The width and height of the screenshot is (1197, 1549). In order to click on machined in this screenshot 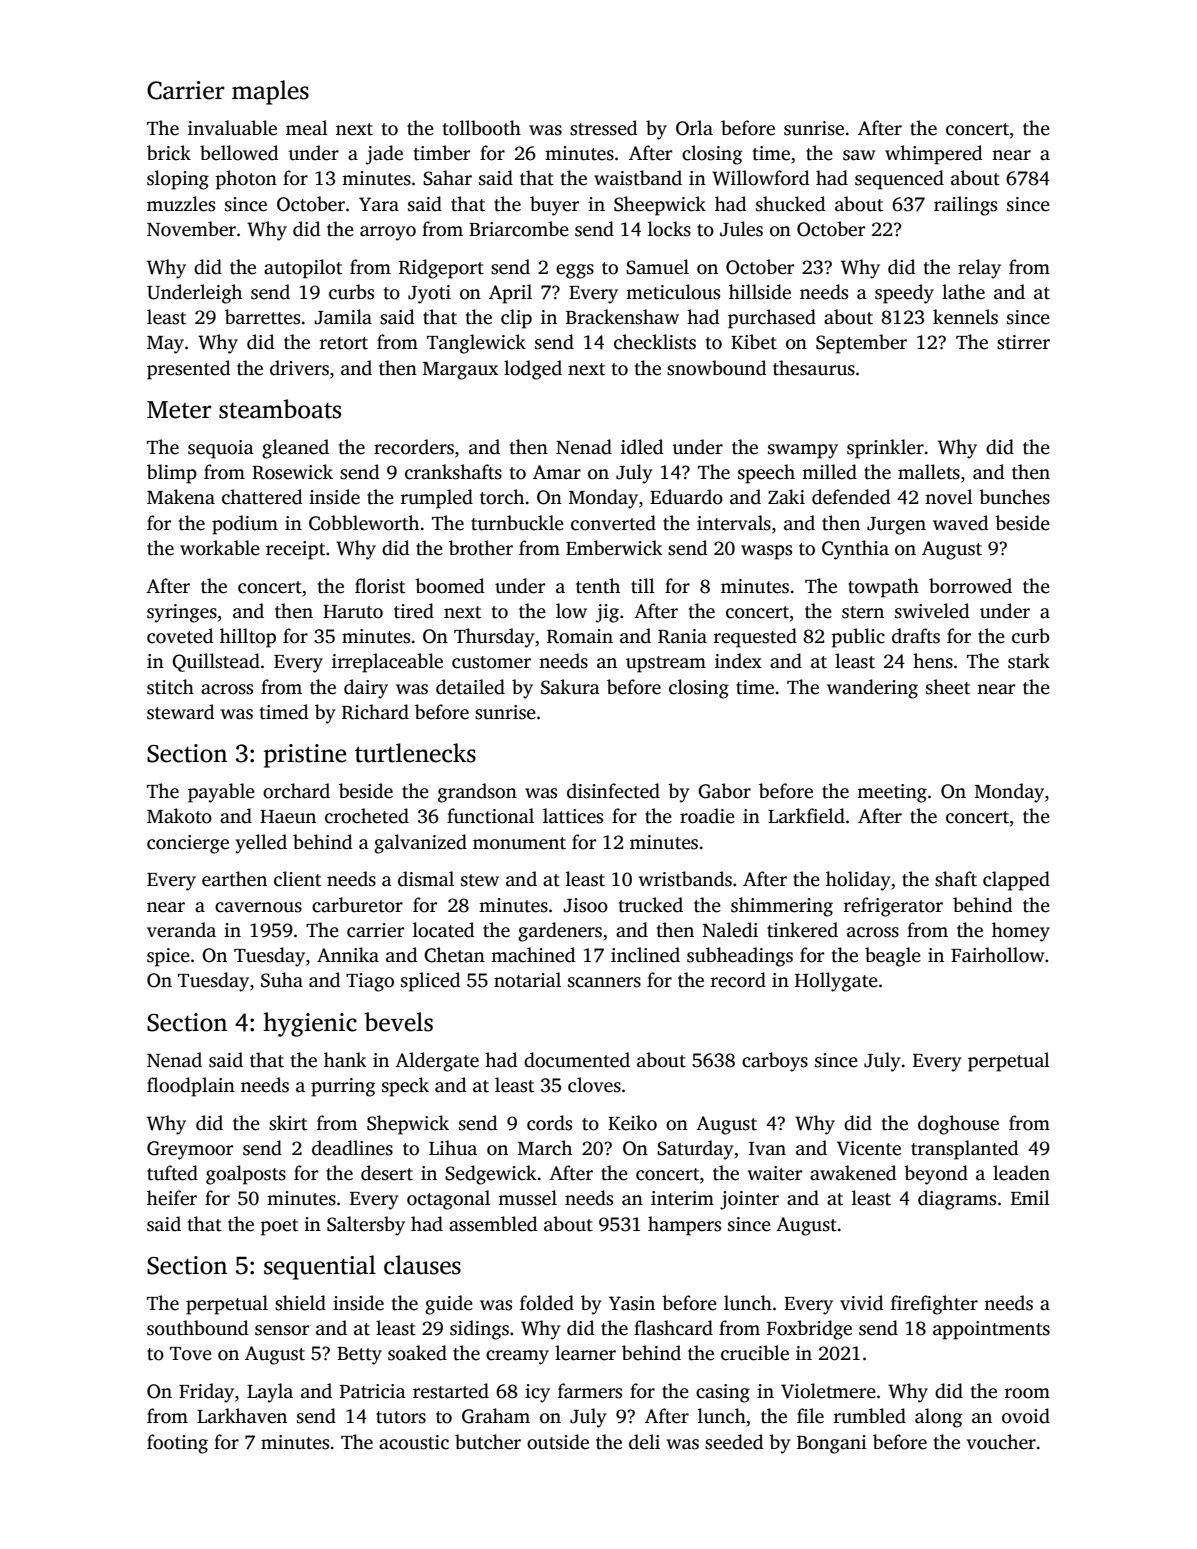, I will do `click(533, 955)`.
